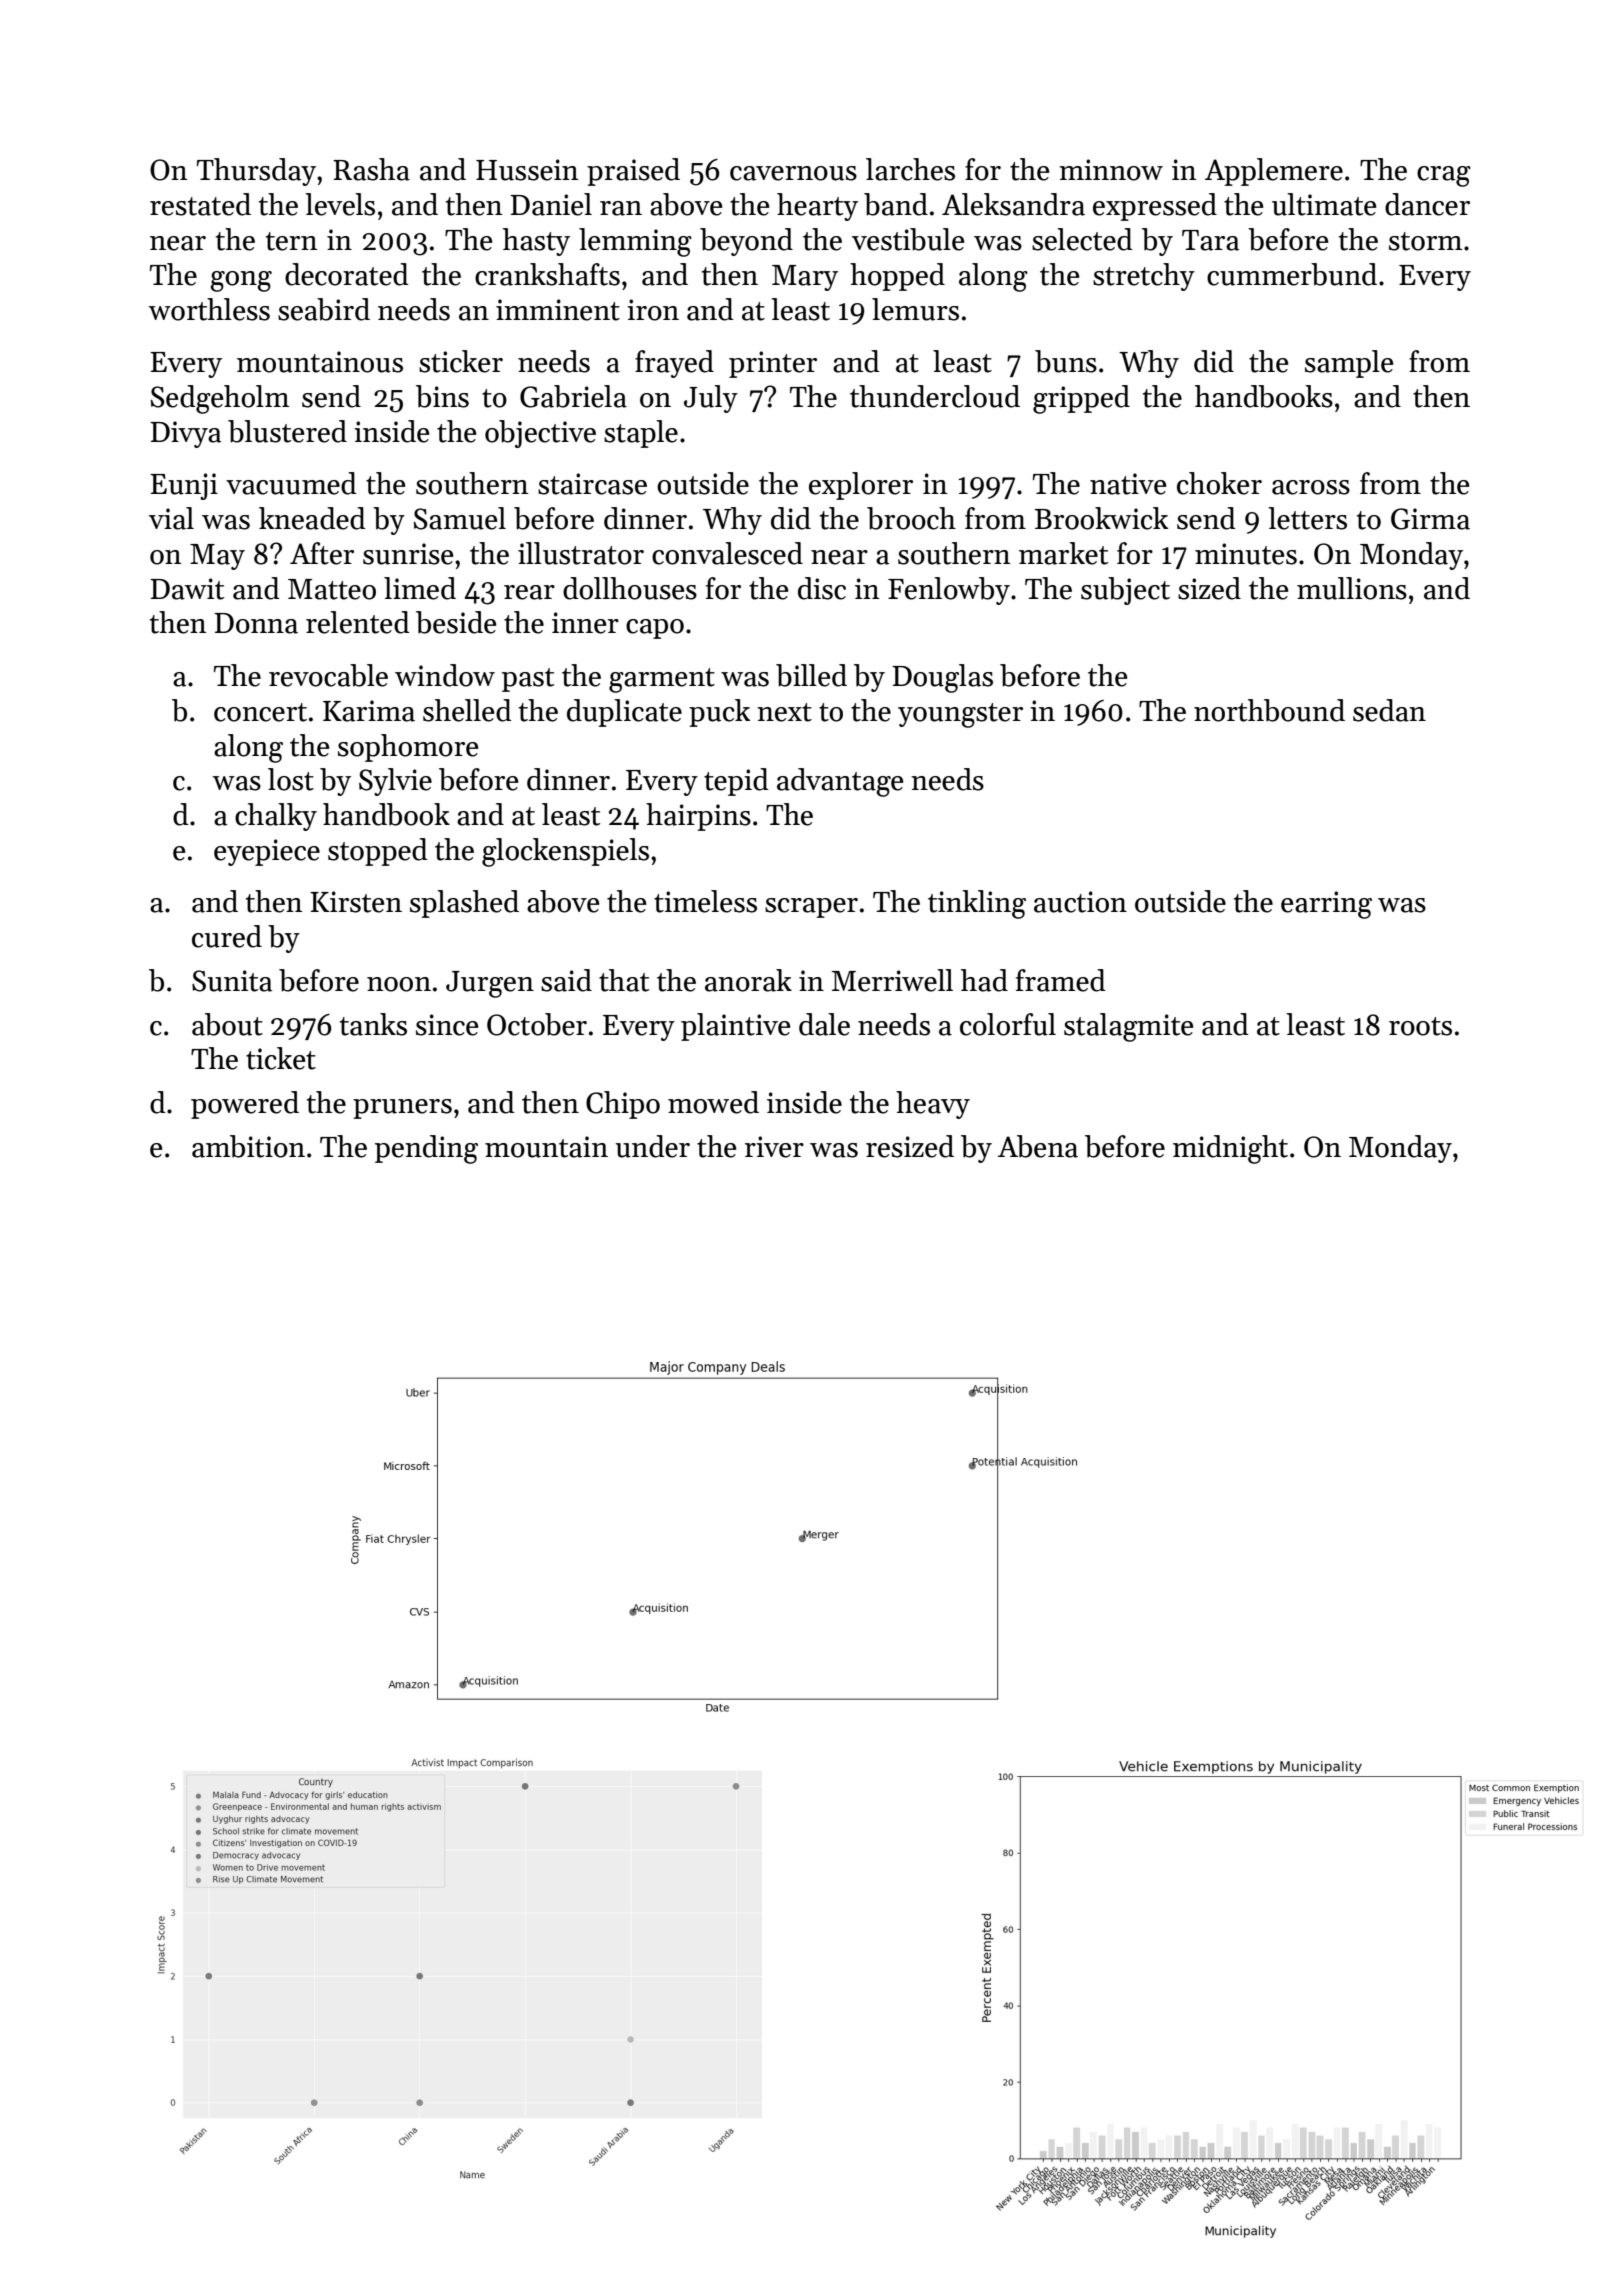 The width and height of the screenshot is (1620, 2292). What do you see at coordinates (256, 623) in the screenshot?
I see `Donna` at bounding box center [256, 623].
